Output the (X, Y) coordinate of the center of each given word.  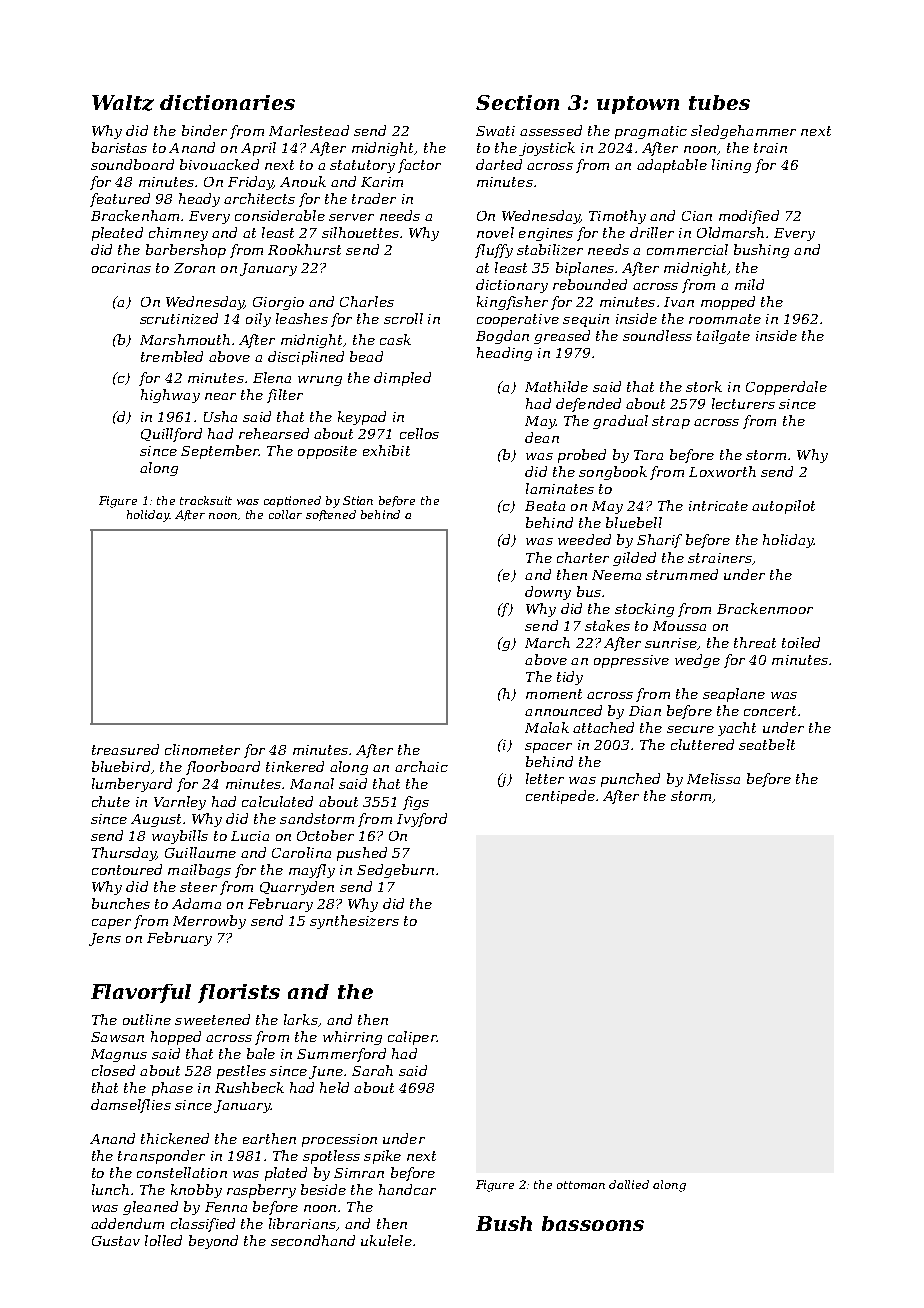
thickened (175, 1138)
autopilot (783, 507)
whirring (352, 1038)
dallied (629, 1184)
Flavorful (141, 993)
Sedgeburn (395, 871)
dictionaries (227, 102)
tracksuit (206, 500)
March (547, 642)
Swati (495, 131)
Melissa (713, 778)
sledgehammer (743, 132)
